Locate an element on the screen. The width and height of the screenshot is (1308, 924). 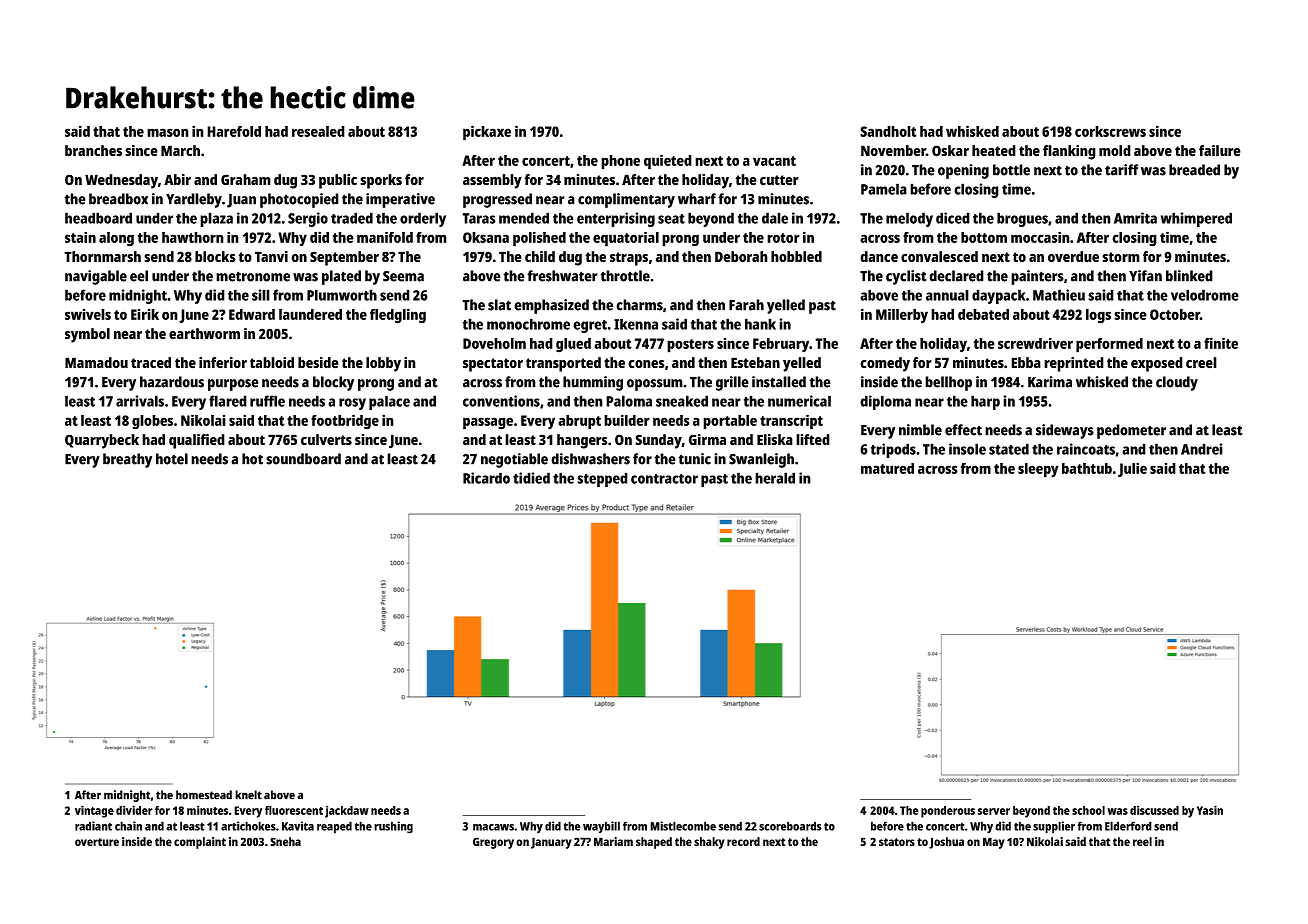
pickaxe is located at coordinates (487, 133).
